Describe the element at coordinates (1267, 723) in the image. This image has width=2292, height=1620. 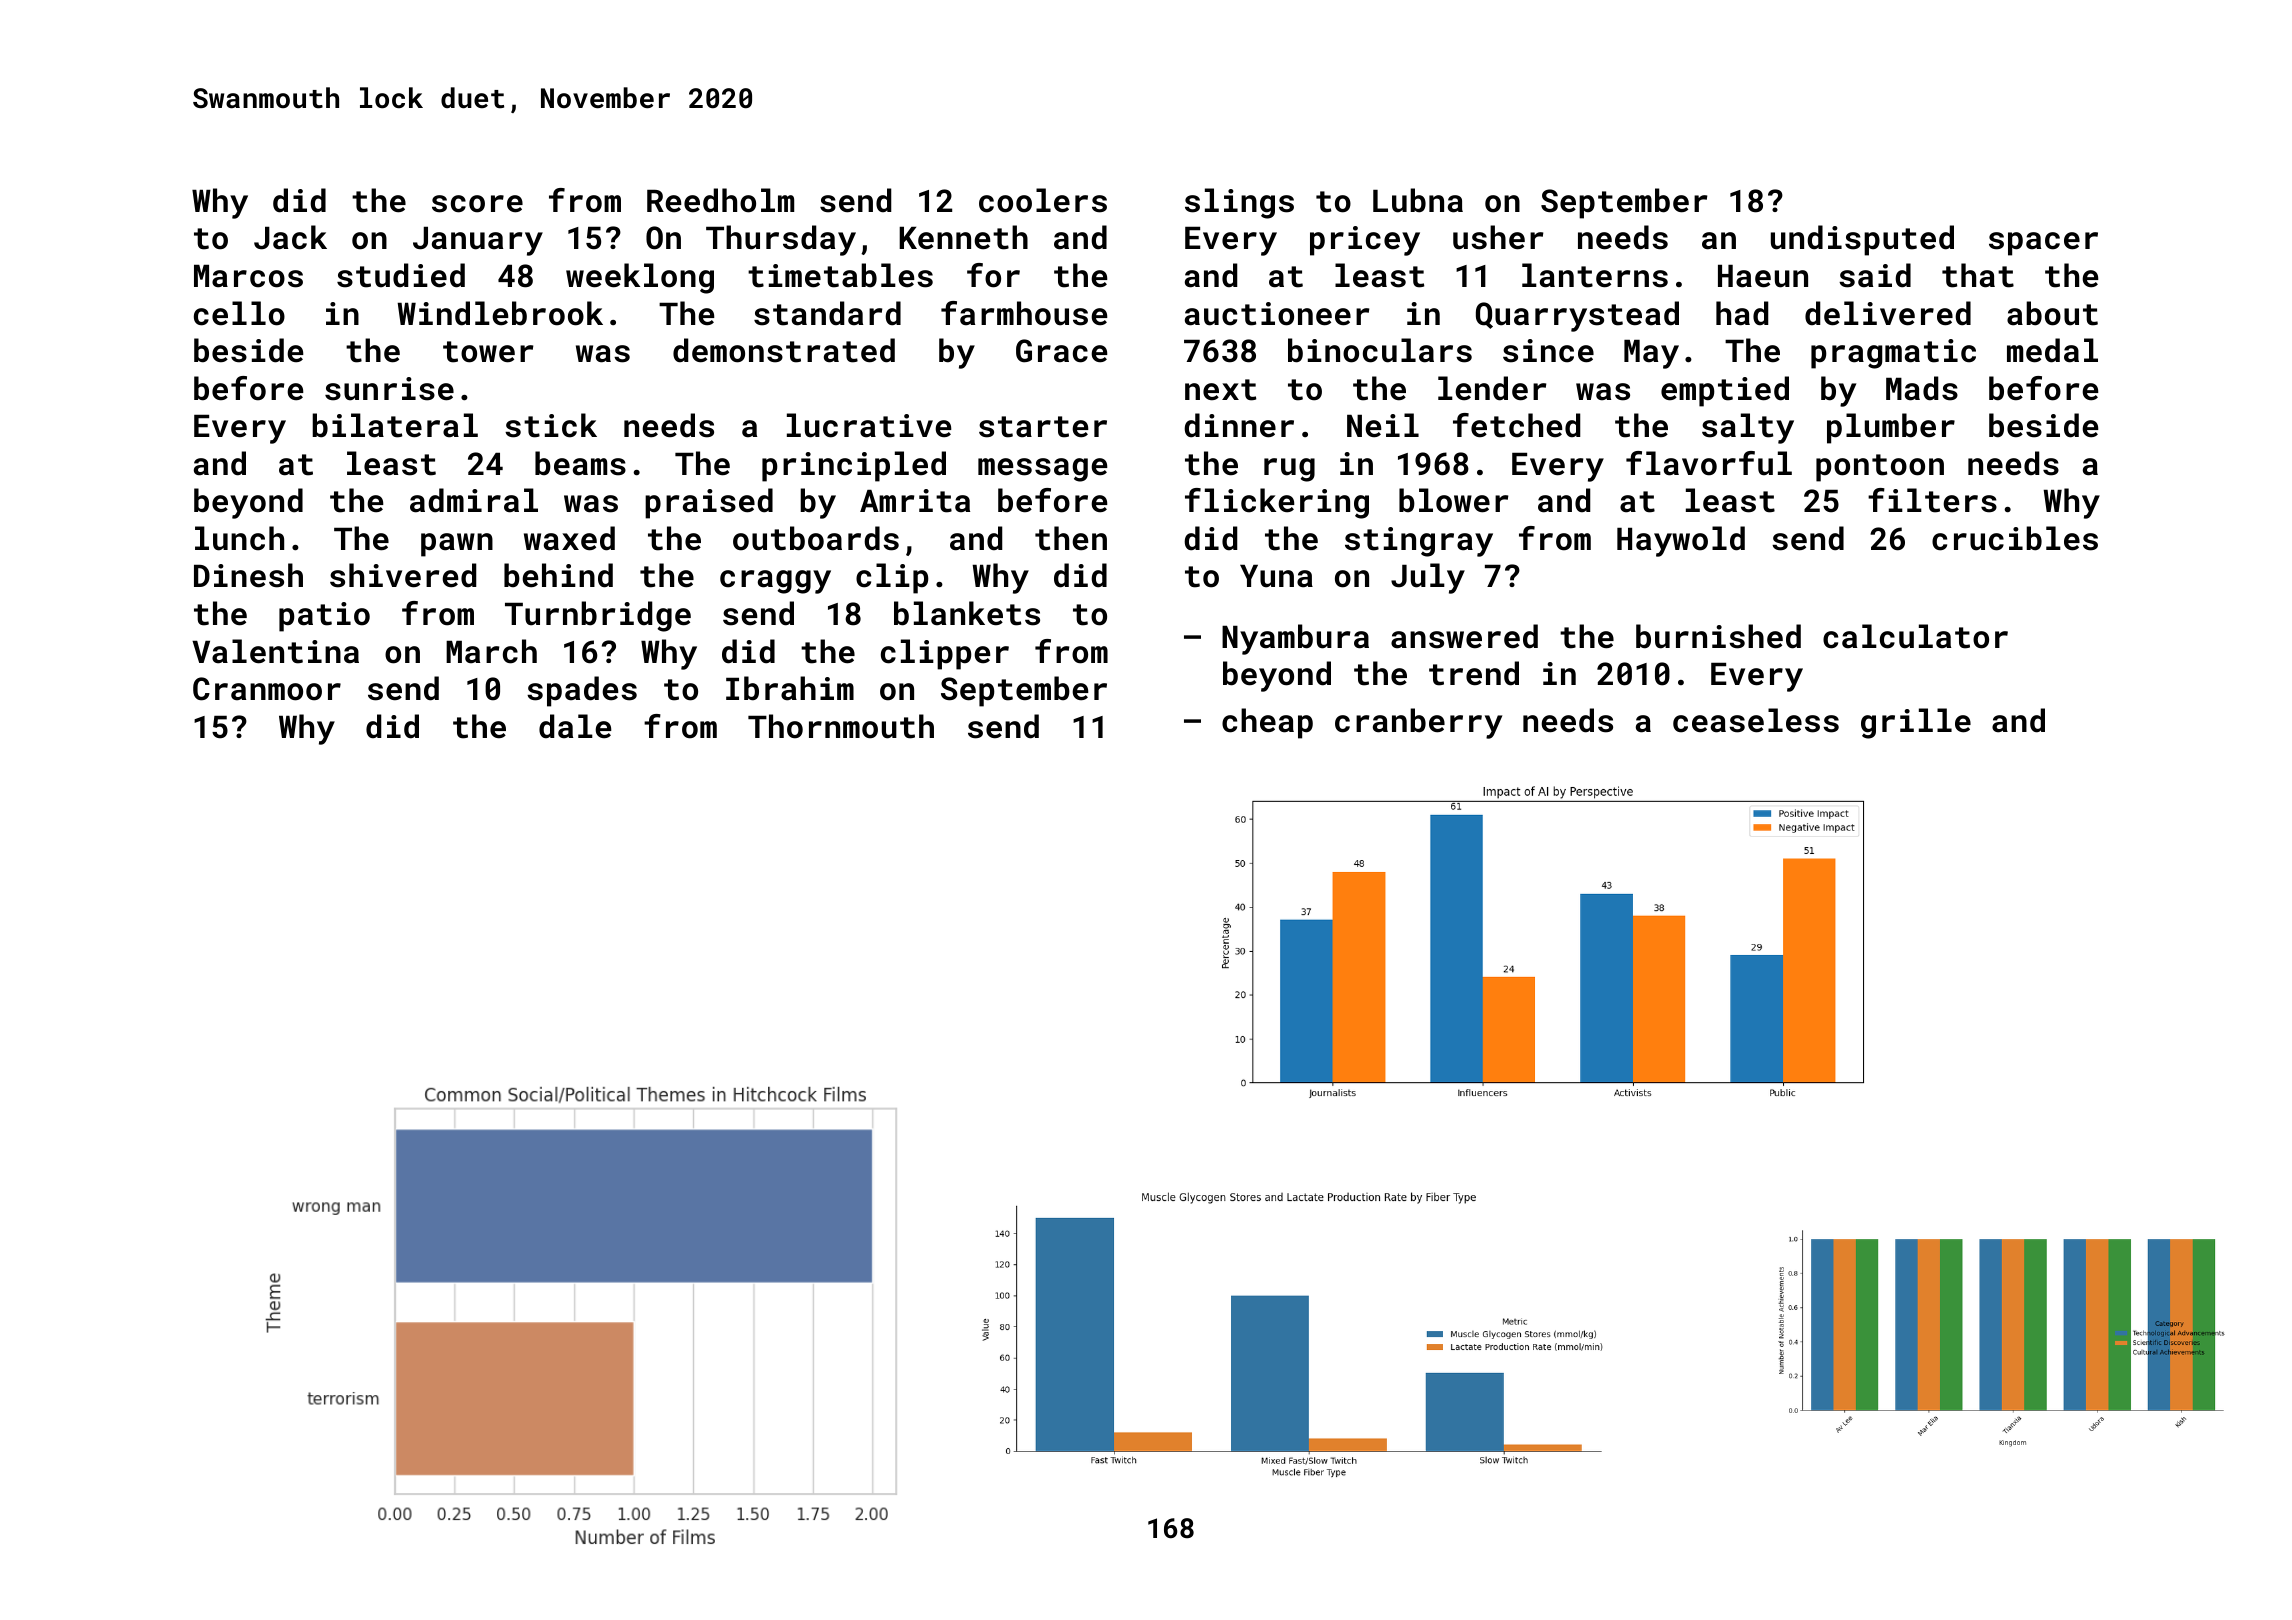
I see `cheap` at that location.
